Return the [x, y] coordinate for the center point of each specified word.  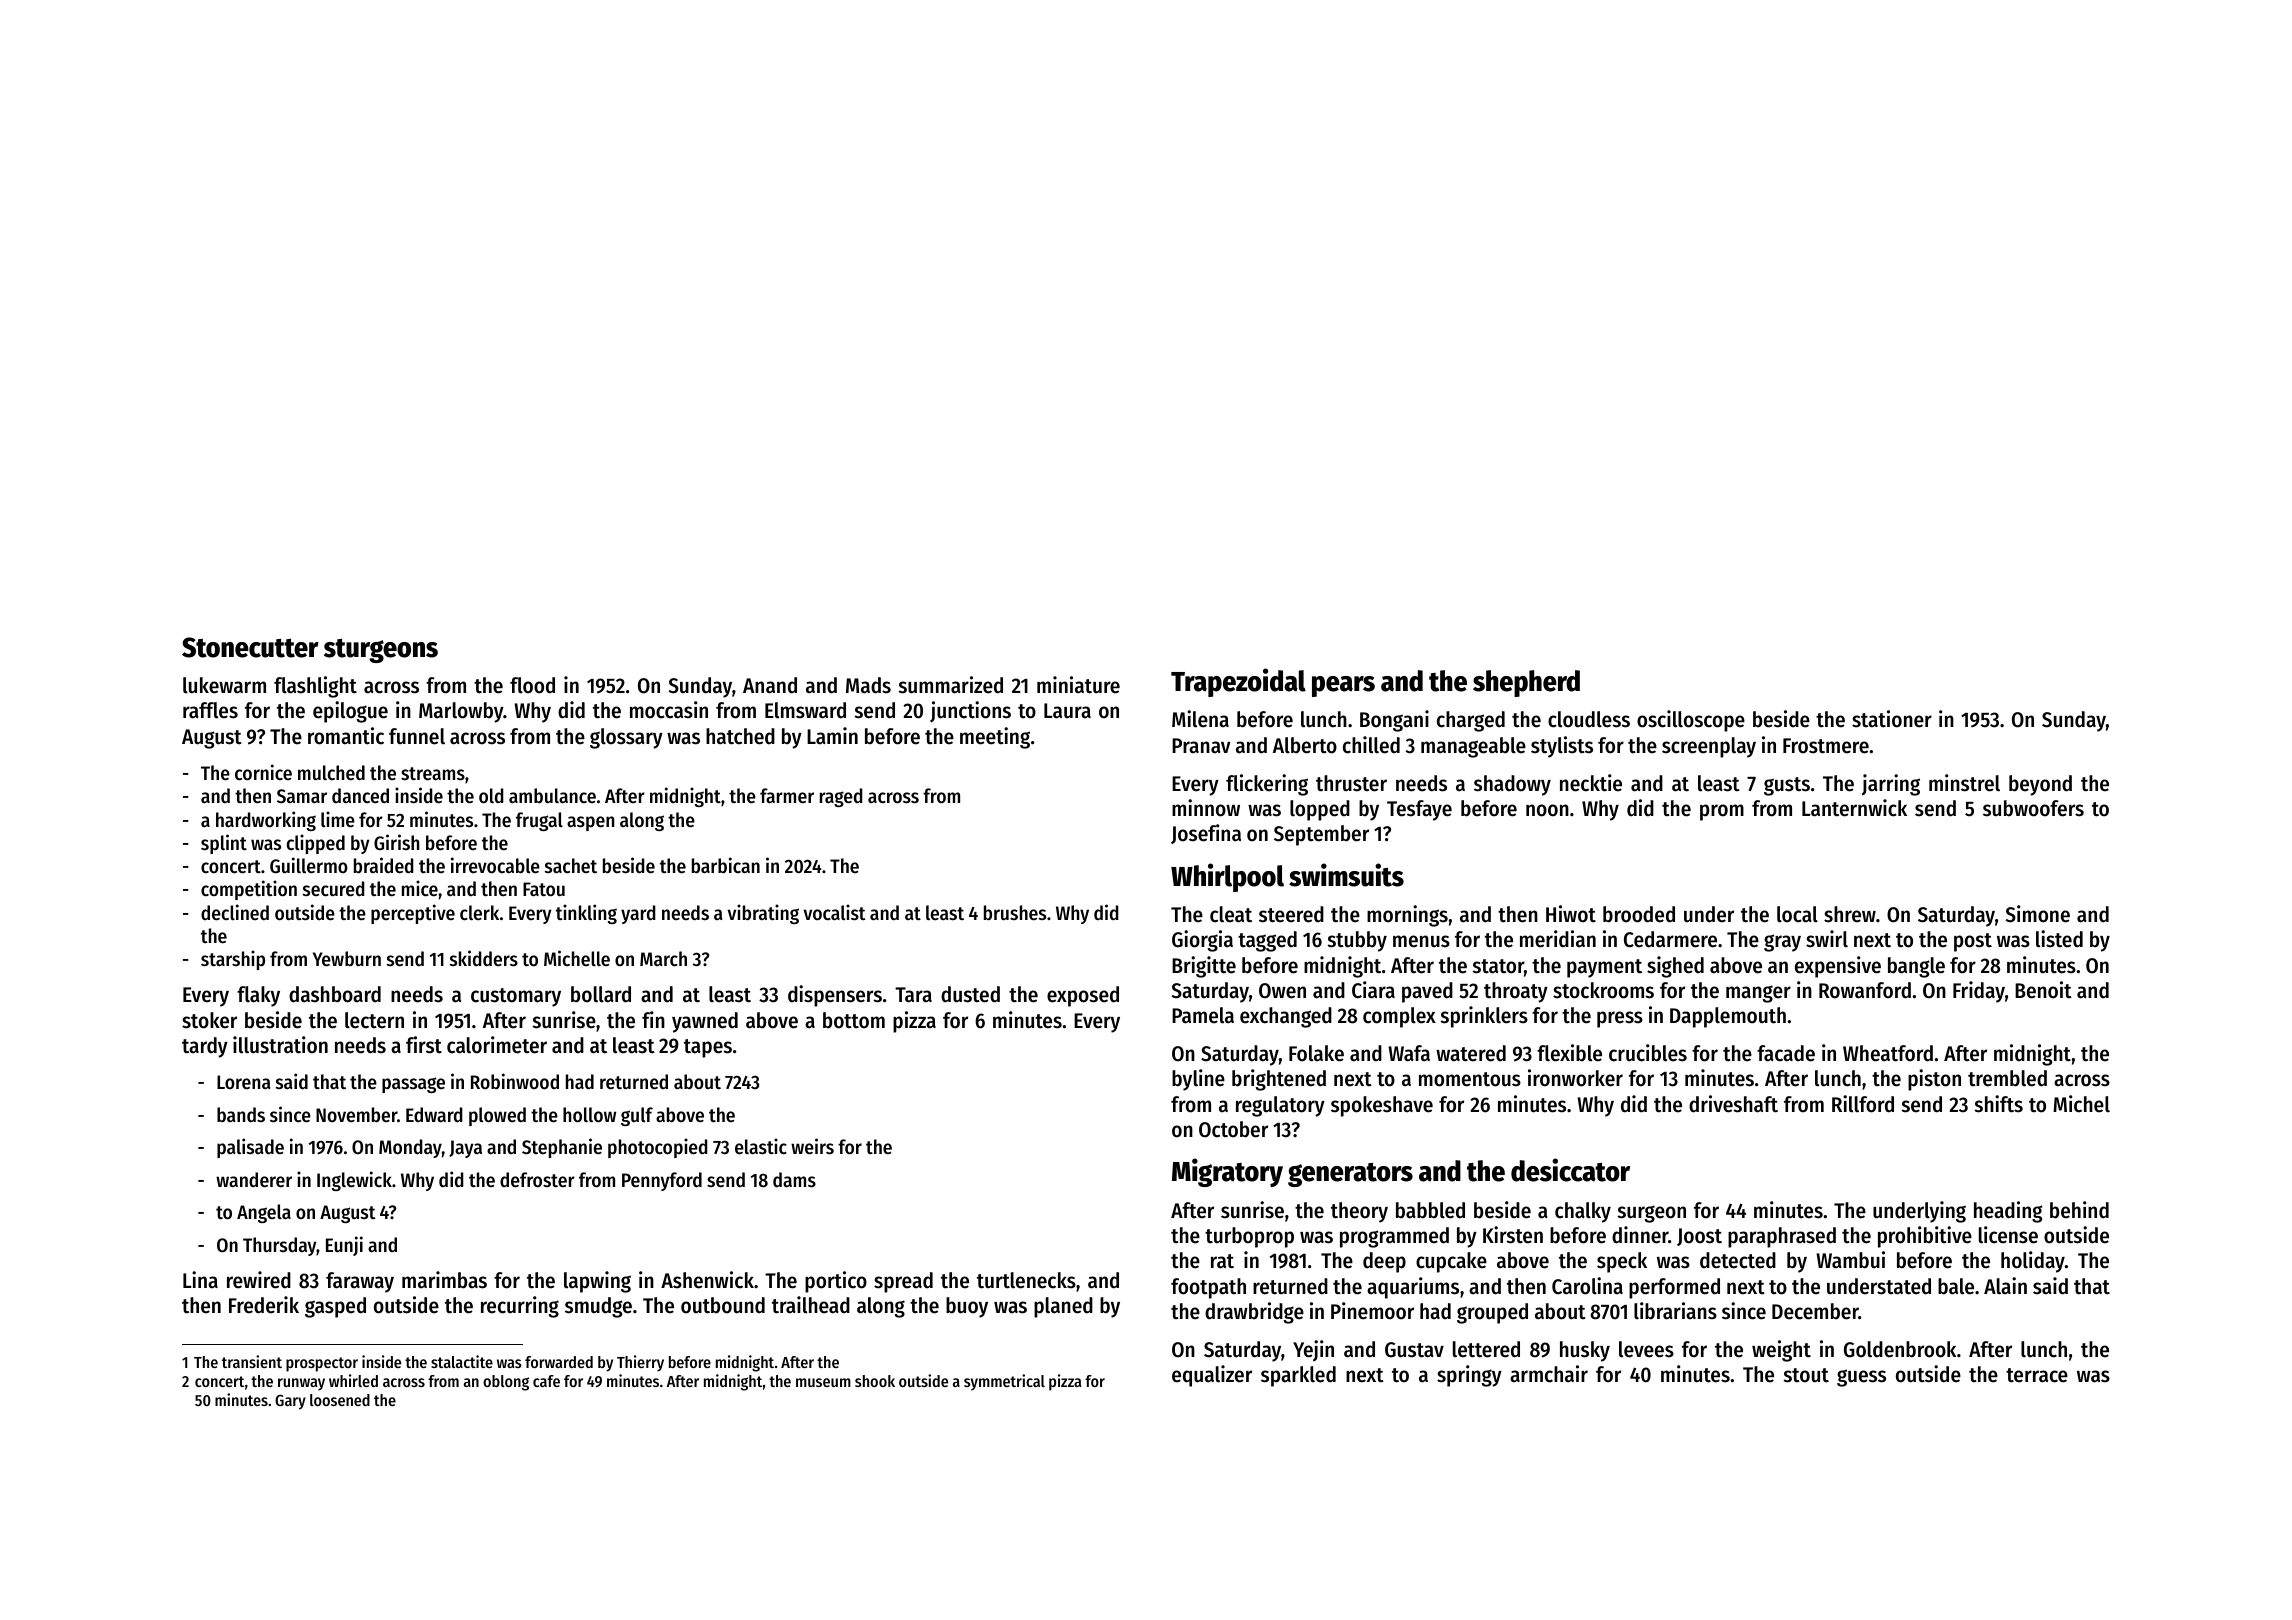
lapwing [597, 1282]
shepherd [1526, 683]
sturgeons [381, 651]
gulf [637, 1116]
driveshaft [1733, 1104]
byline [1198, 1080]
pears [1343, 686]
